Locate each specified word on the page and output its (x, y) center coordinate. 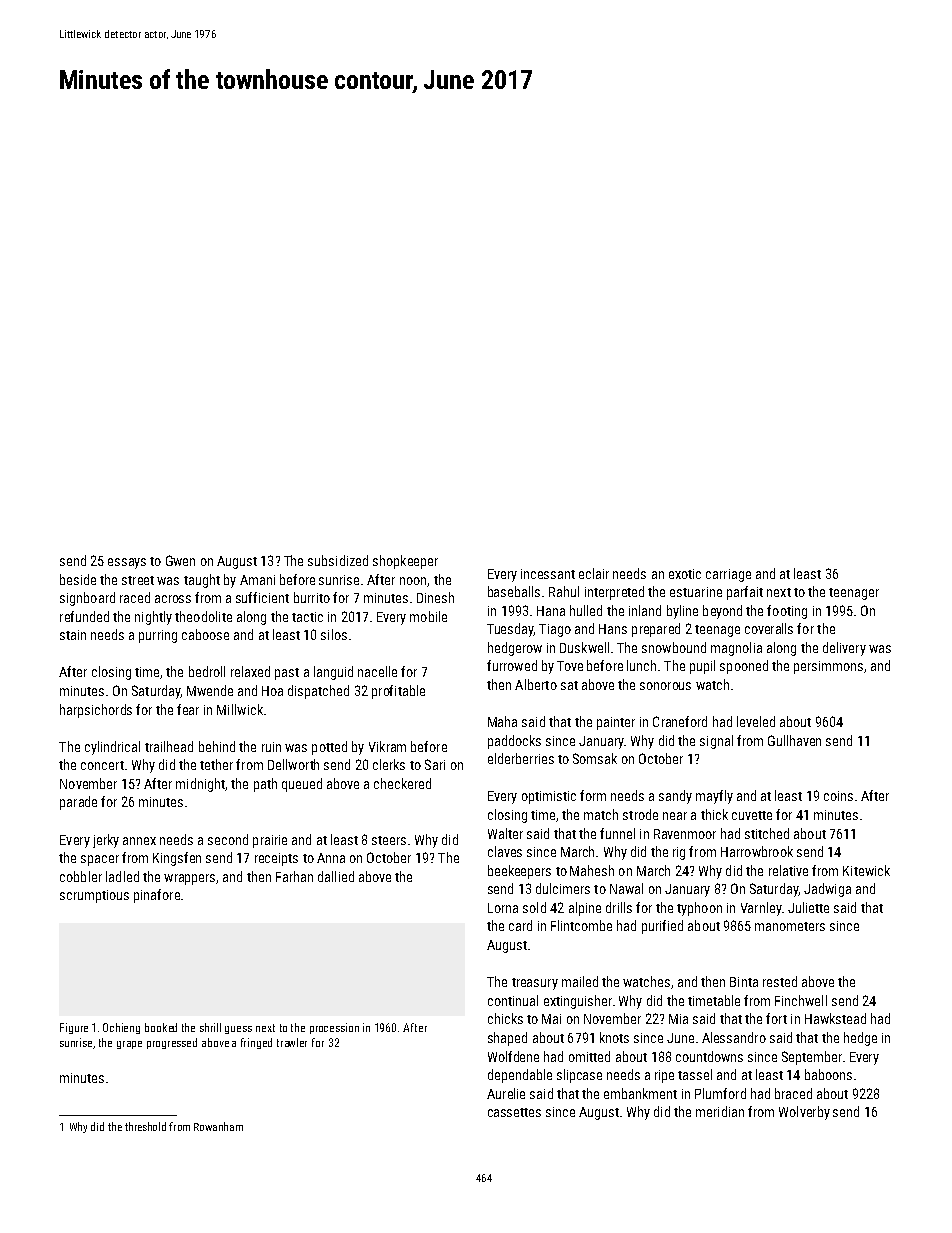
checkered (402, 783)
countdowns (709, 1056)
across (173, 599)
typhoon (699, 909)
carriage (728, 575)
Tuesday (510, 630)
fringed (256, 1043)
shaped (507, 1039)
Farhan (294, 876)
